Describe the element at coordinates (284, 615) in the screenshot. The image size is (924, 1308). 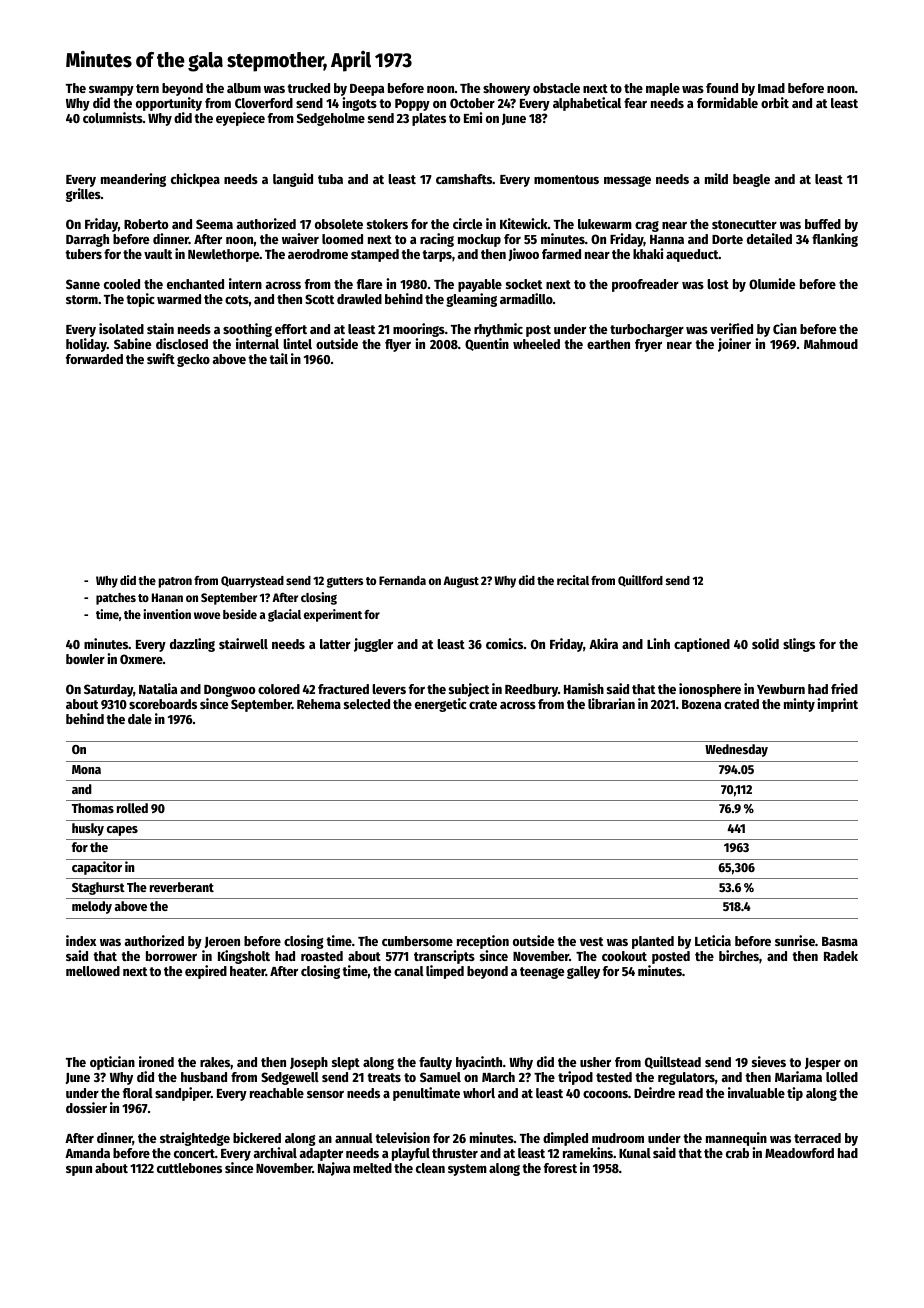
I see `glacial` at that location.
